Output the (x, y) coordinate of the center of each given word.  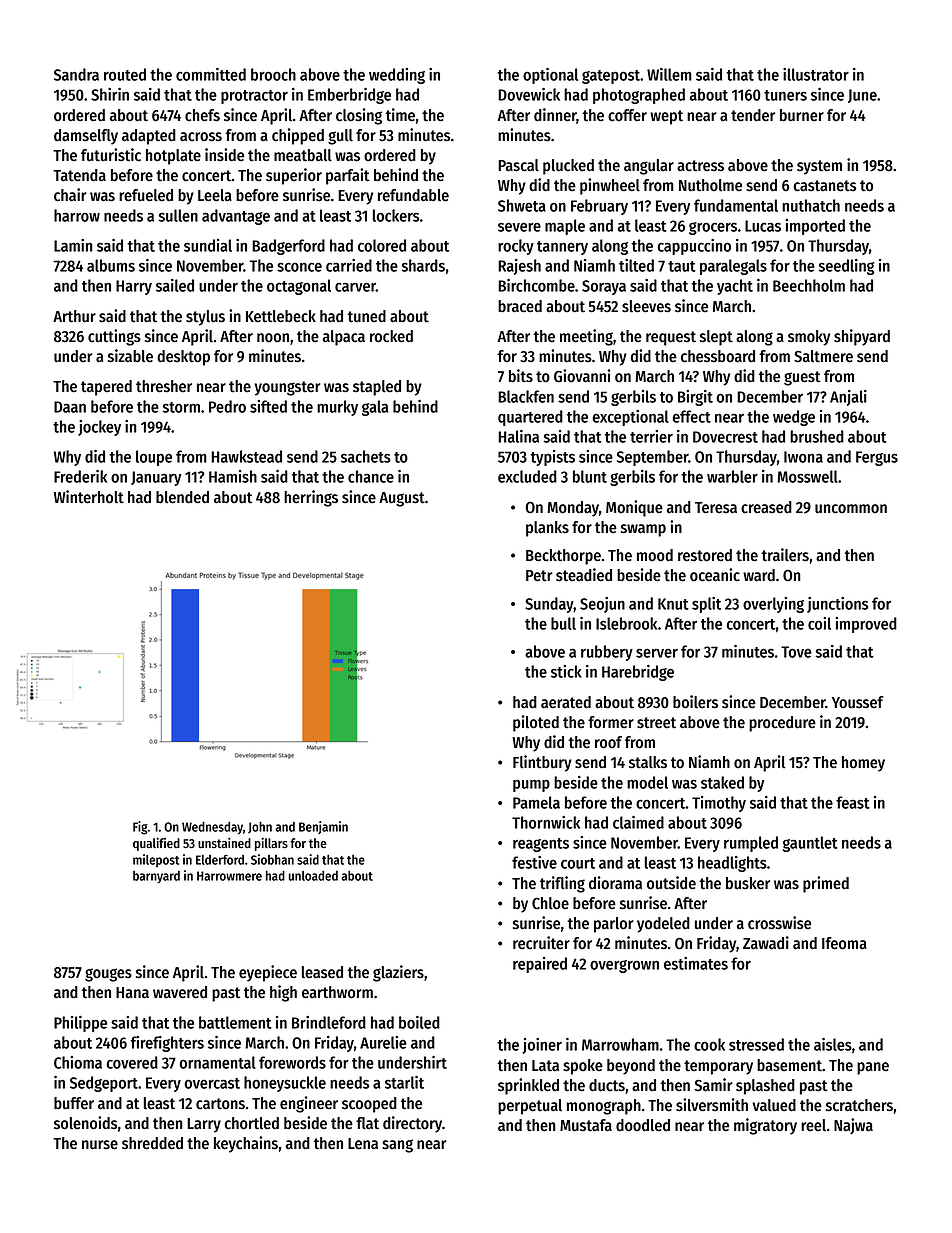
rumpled (751, 844)
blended (182, 497)
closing (359, 116)
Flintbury (542, 763)
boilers (695, 702)
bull (563, 623)
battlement (235, 1022)
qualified (156, 844)
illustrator (816, 74)
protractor (254, 97)
